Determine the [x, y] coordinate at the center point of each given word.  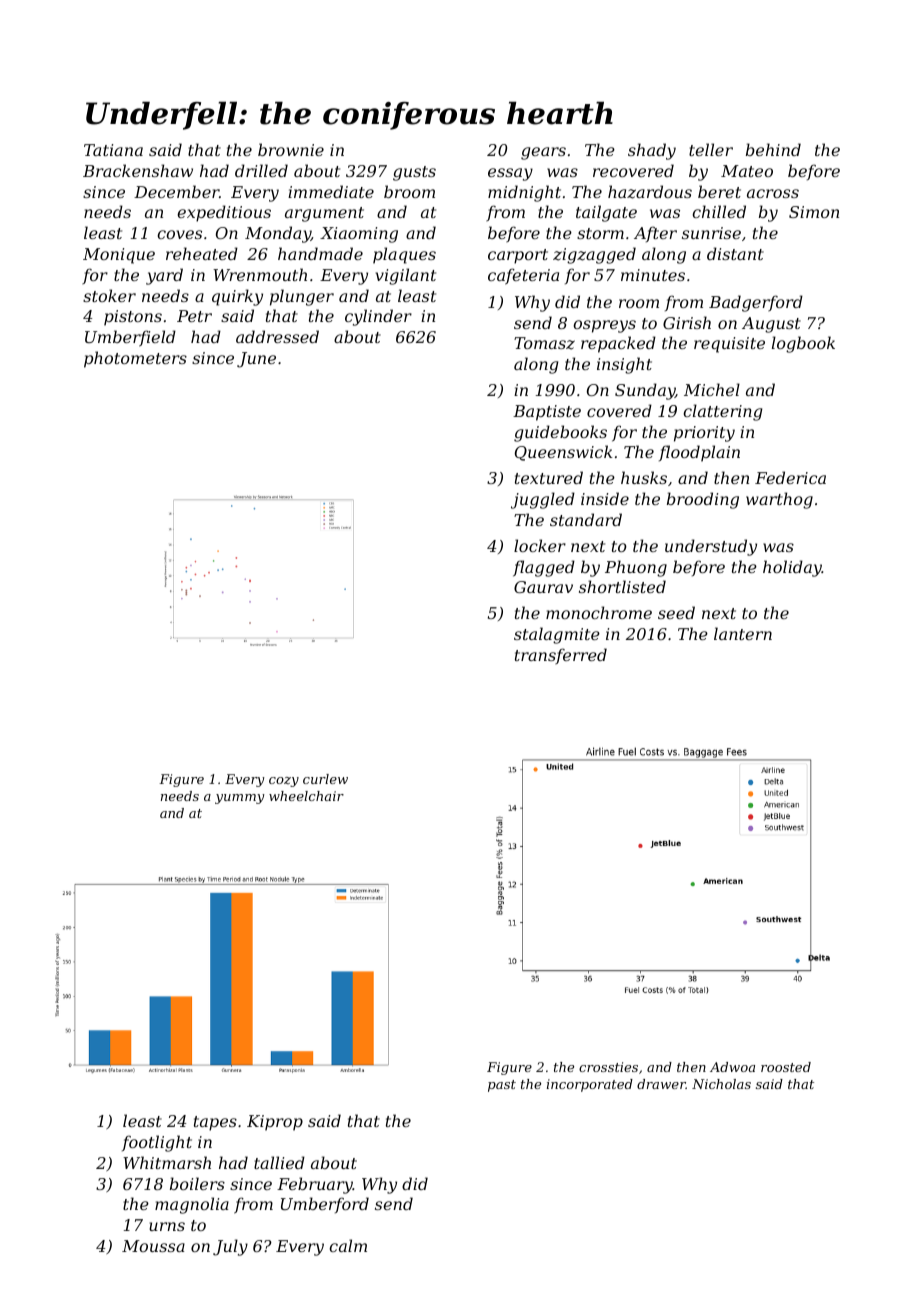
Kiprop [275, 1123]
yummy [240, 799]
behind [773, 149]
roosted [786, 1067]
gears [543, 153]
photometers [135, 359]
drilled [261, 170]
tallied [279, 1162]
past [502, 1086]
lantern [743, 633]
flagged [544, 568]
